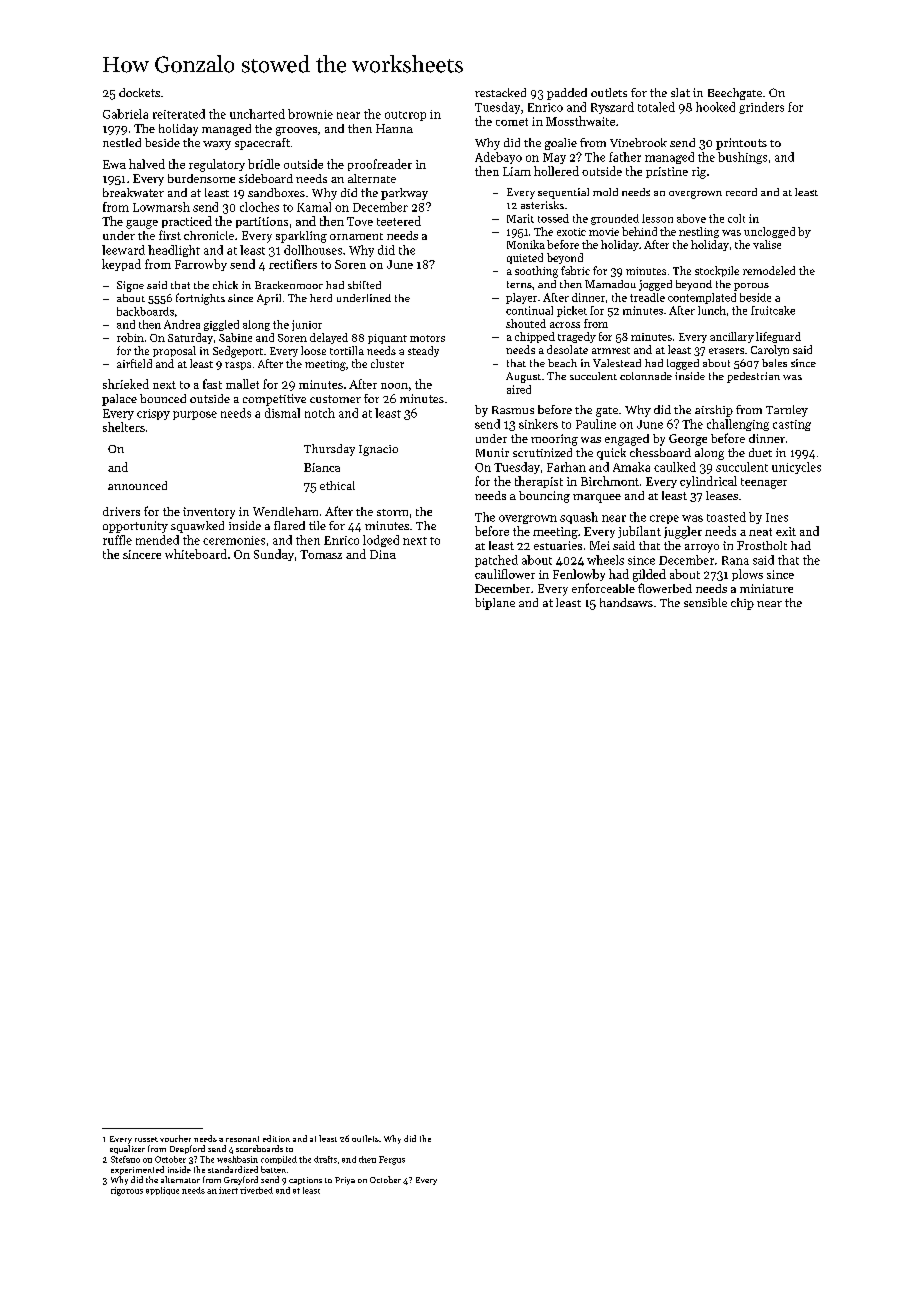  I want to click on Fergus, so click(392, 1160).
